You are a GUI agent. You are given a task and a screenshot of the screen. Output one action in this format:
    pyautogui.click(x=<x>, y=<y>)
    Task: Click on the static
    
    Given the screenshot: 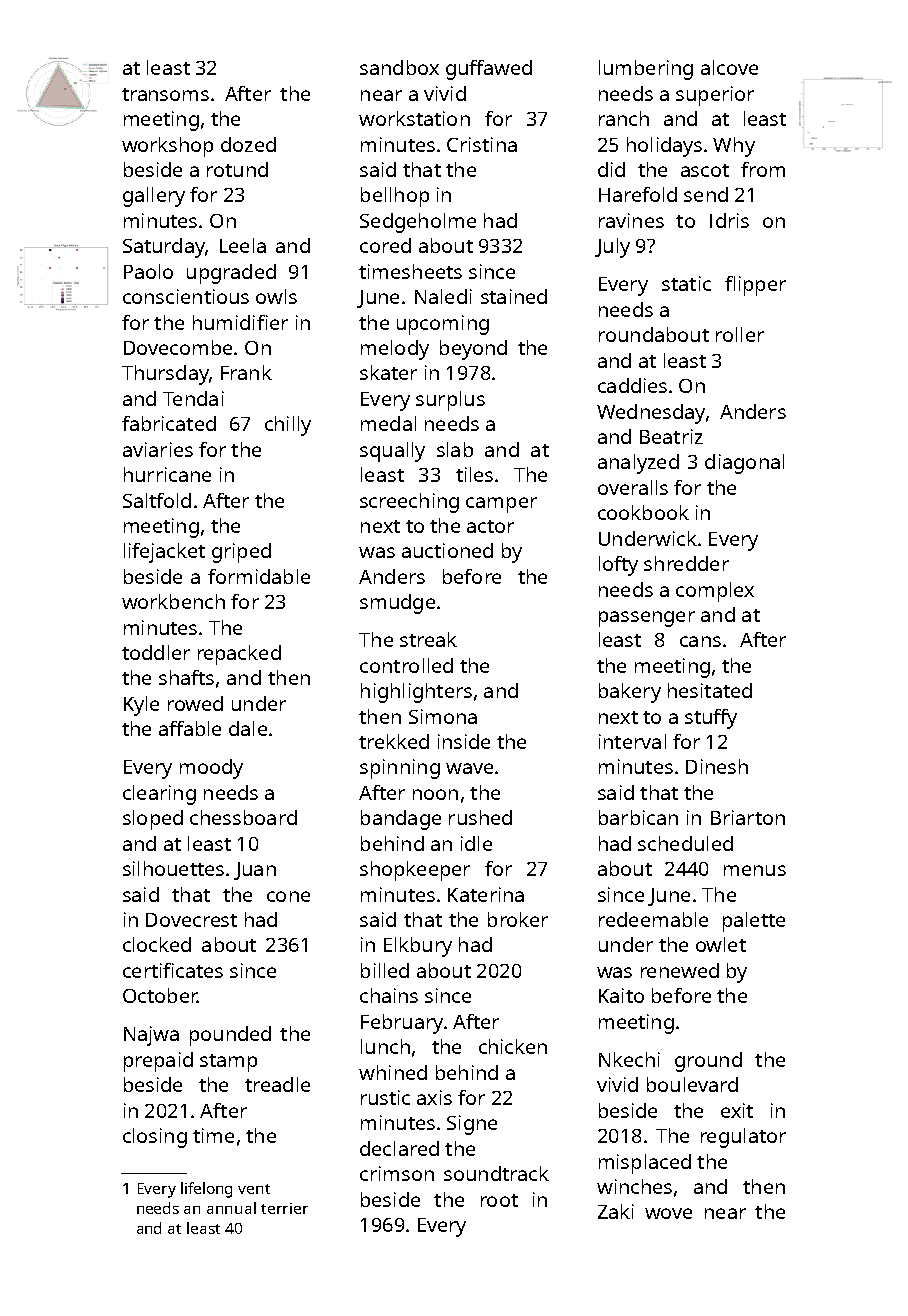 What is the action you would take?
    pyautogui.click(x=686, y=283)
